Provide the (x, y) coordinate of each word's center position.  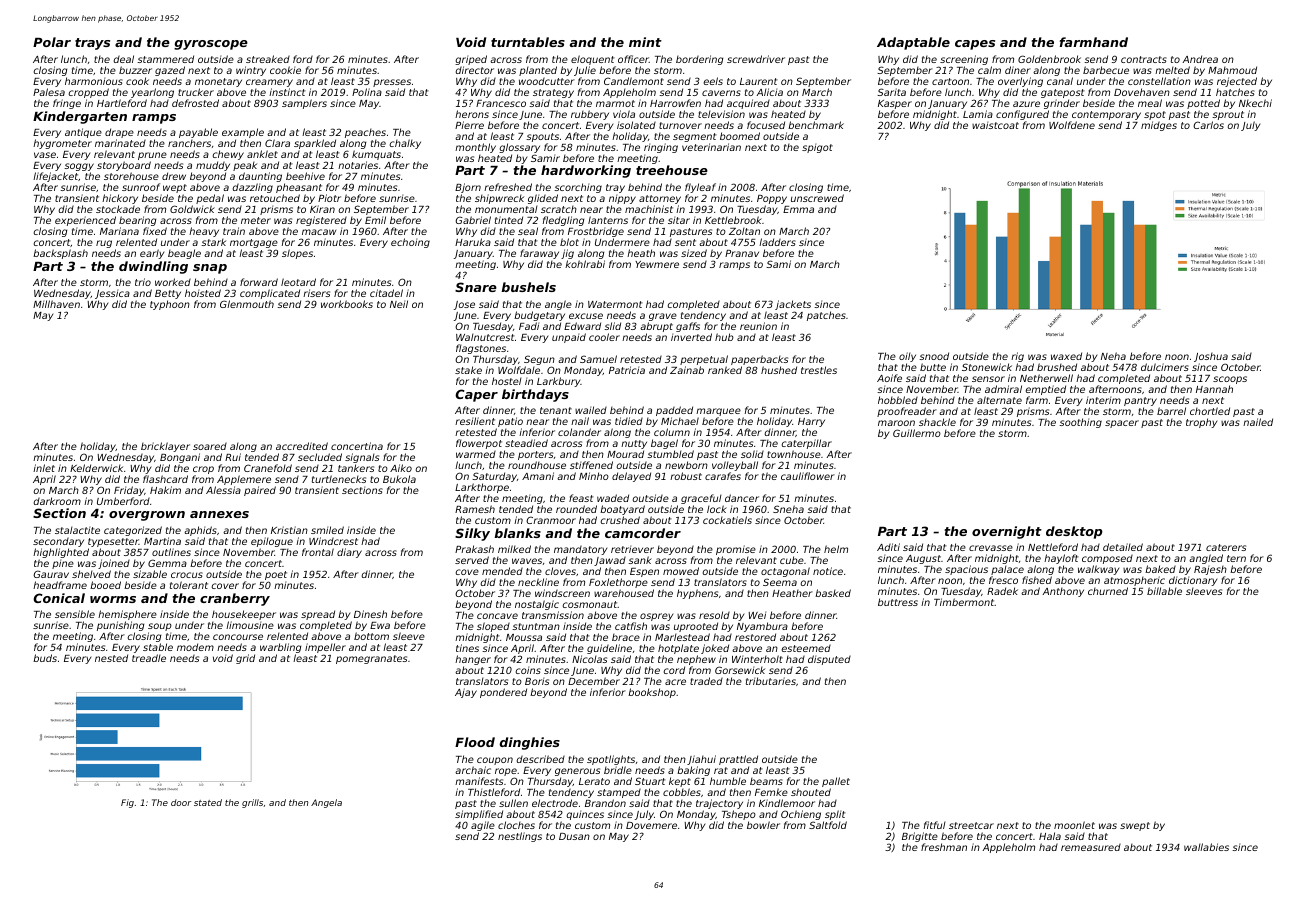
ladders (777, 242)
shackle (937, 422)
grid (245, 659)
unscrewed (817, 198)
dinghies (529, 743)
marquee (718, 412)
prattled (738, 760)
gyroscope (211, 45)
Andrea (1200, 59)
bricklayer (165, 447)
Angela (326, 803)
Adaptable (913, 43)
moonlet (1074, 825)
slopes (297, 254)
